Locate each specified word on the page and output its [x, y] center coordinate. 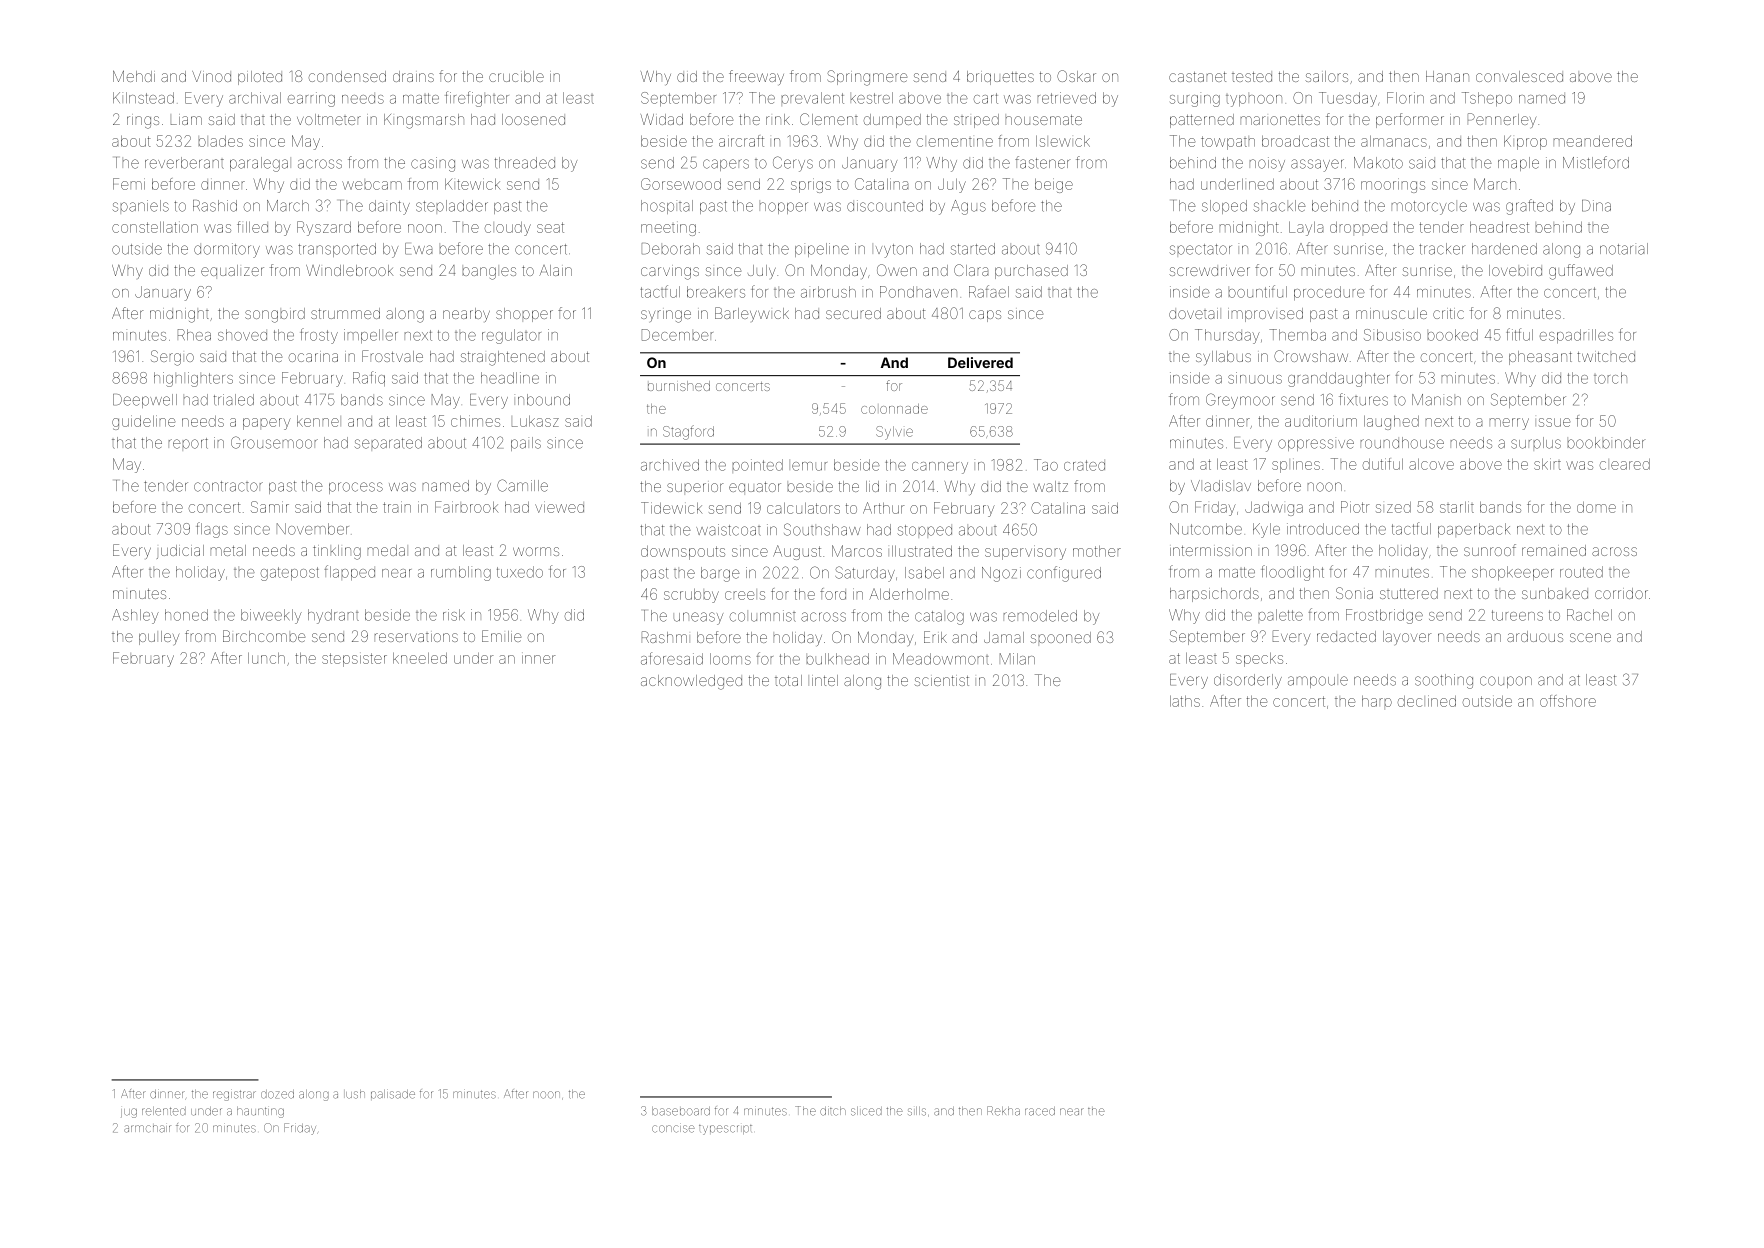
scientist [941, 680]
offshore [1568, 701]
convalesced [1519, 76]
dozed [277, 1094]
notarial [1624, 249]
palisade [393, 1094]
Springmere [867, 78]
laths [1185, 701]
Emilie [501, 636]
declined [1427, 701]
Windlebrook [349, 270]
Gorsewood [681, 184]
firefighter [477, 99]
